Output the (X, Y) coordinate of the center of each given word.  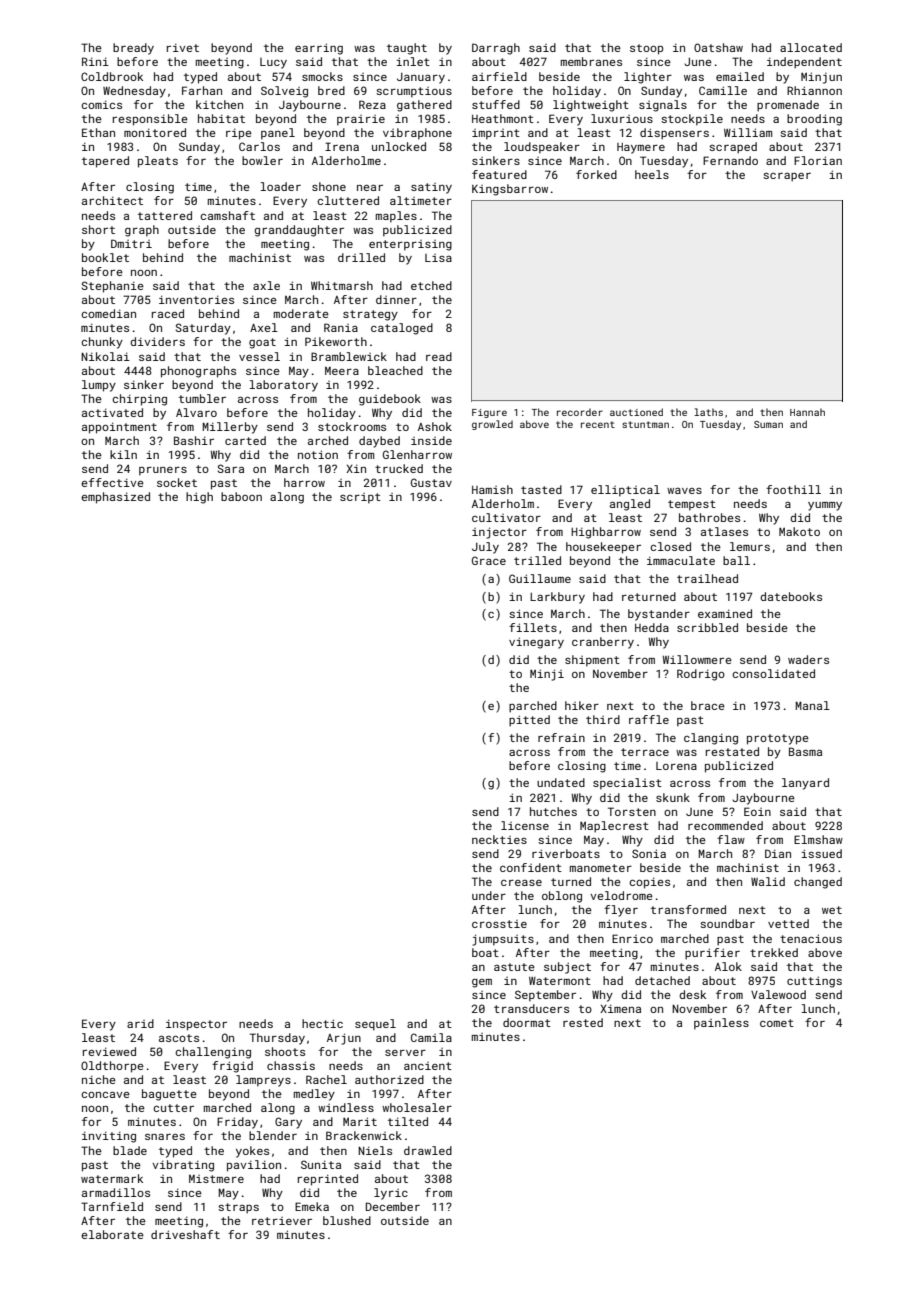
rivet (183, 47)
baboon (241, 496)
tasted (541, 489)
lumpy (99, 386)
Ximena (620, 1008)
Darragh (496, 49)
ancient (428, 1066)
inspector (196, 1025)
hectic (322, 1023)
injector (499, 533)
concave (105, 1094)
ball (736, 560)
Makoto (799, 531)
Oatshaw (718, 47)
